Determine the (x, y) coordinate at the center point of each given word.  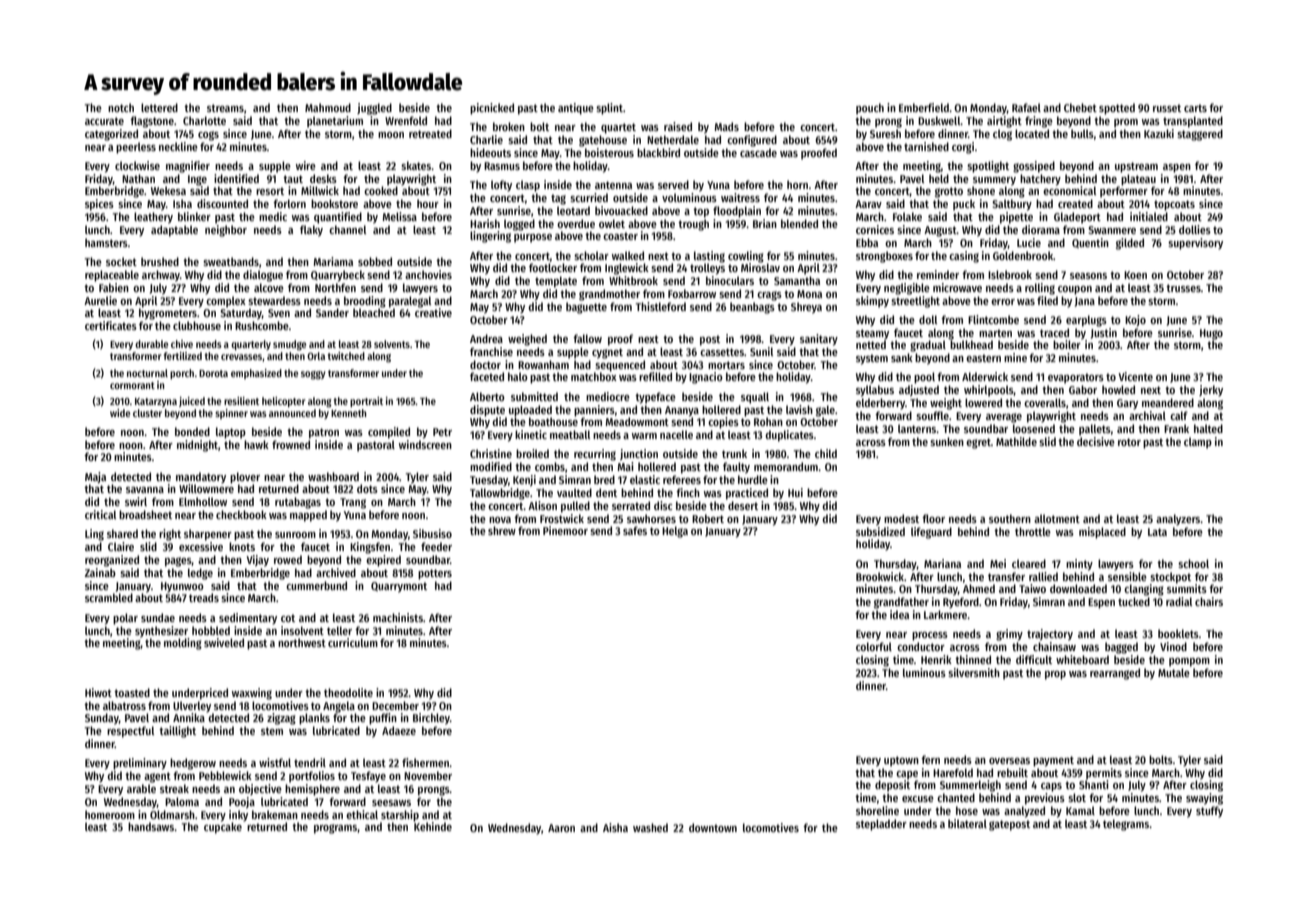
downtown (713, 827)
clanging (1144, 590)
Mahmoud (328, 107)
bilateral (967, 823)
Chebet (1080, 107)
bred (604, 479)
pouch (870, 109)
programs (335, 829)
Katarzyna (156, 402)
